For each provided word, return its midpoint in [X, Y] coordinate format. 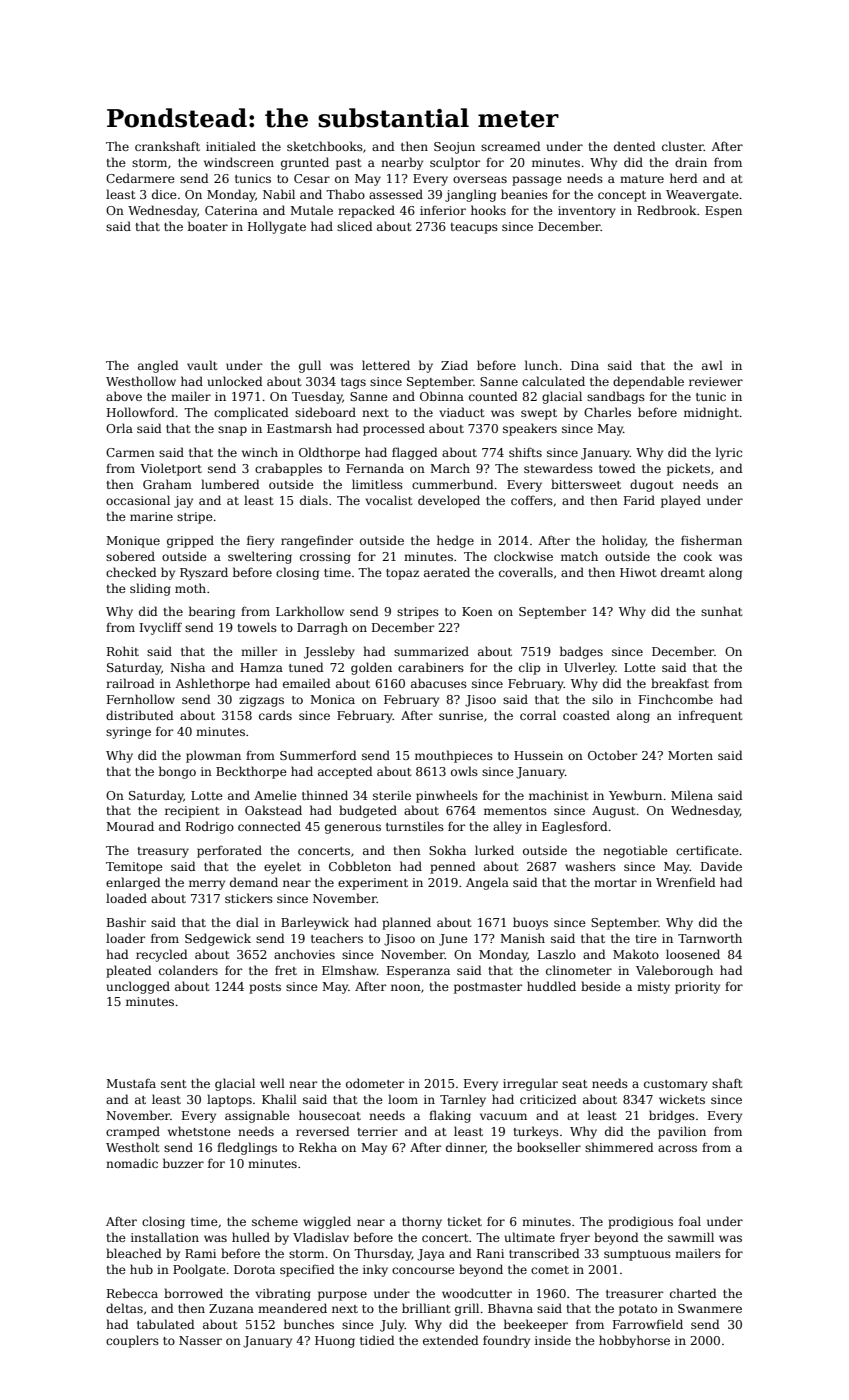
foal [690, 1221]
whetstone [199, 1131]
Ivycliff [161, 628]
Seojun [454, 148]
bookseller [549, 1147]
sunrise [461, 715]
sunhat [722, 611]
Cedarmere [140, 178]
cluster [683, 146]
